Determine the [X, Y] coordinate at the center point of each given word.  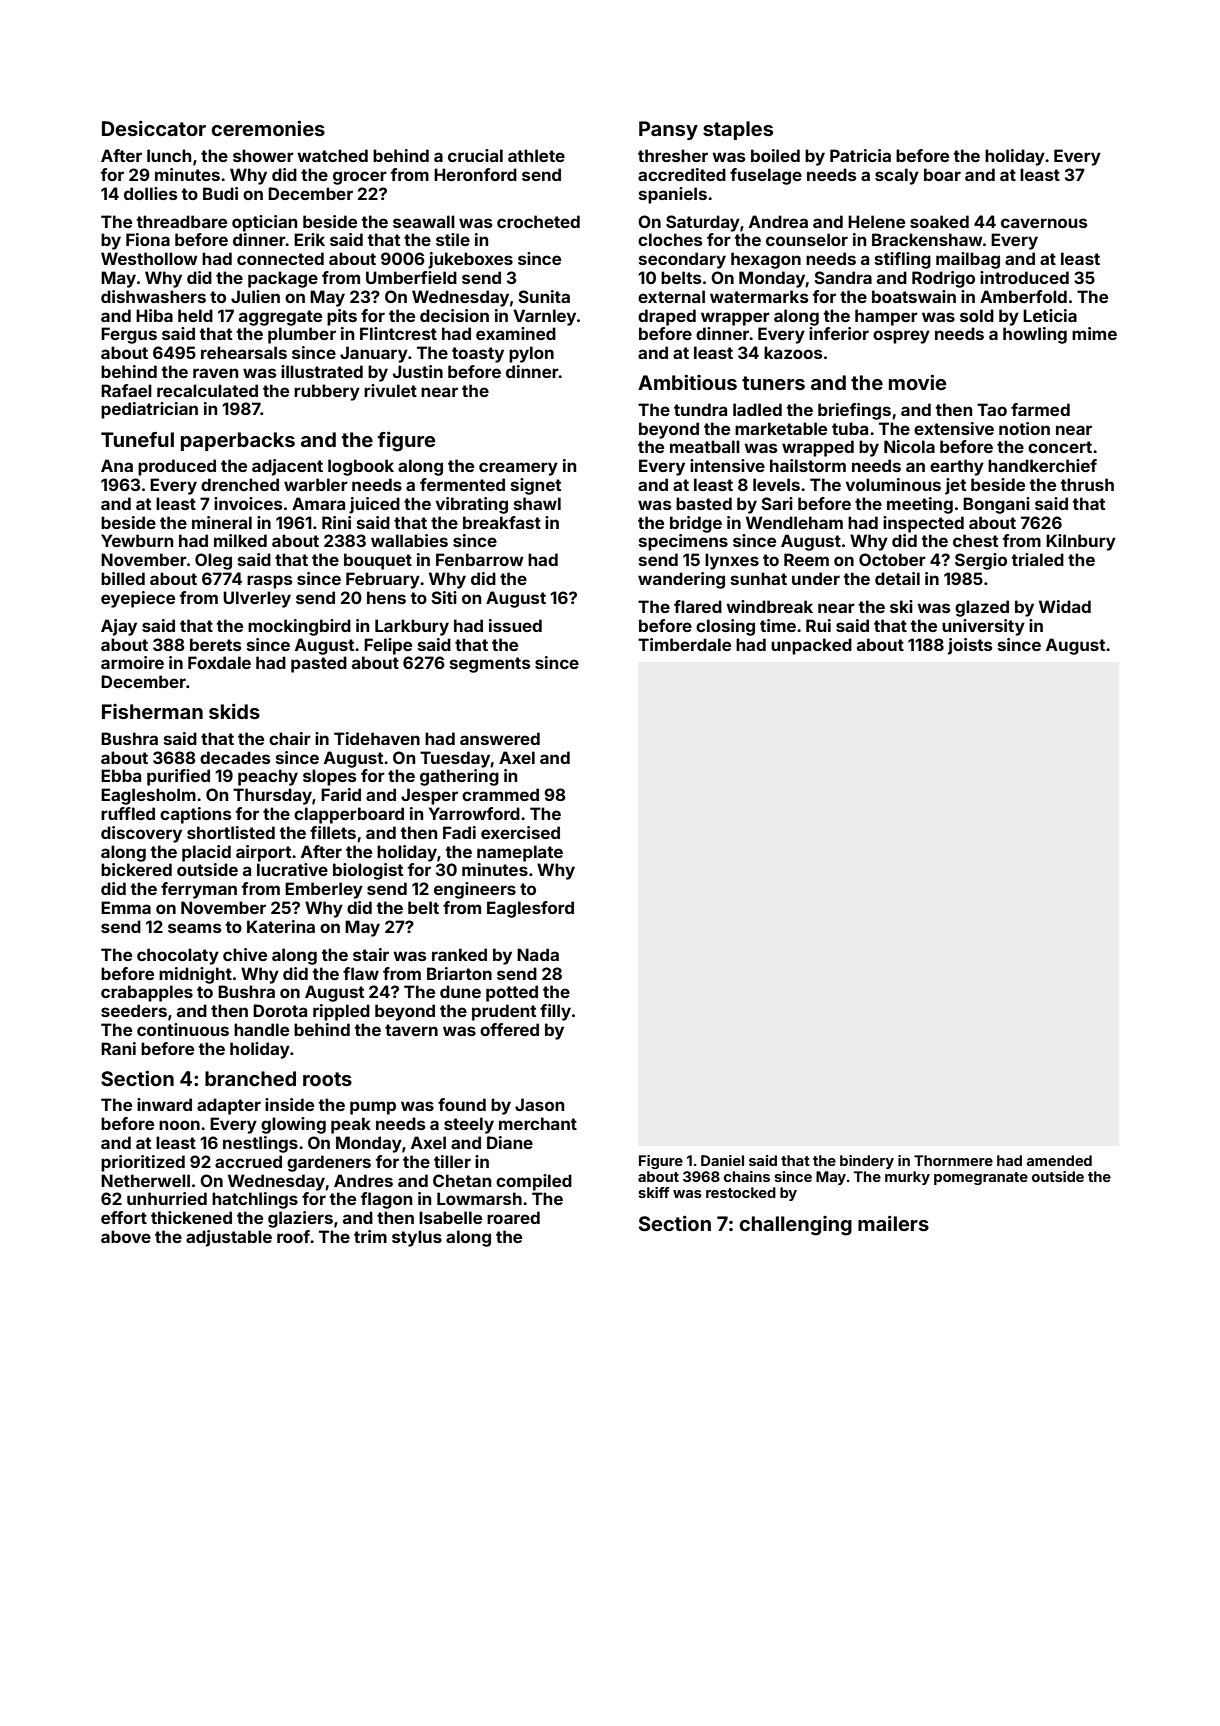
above [126, 1236]
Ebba [121, 775]
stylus [417, 1238]
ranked [459, 954]
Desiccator [154, 128]
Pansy [668, 130]
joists [970, 646]
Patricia [860, 155]
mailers [893, 1223]
